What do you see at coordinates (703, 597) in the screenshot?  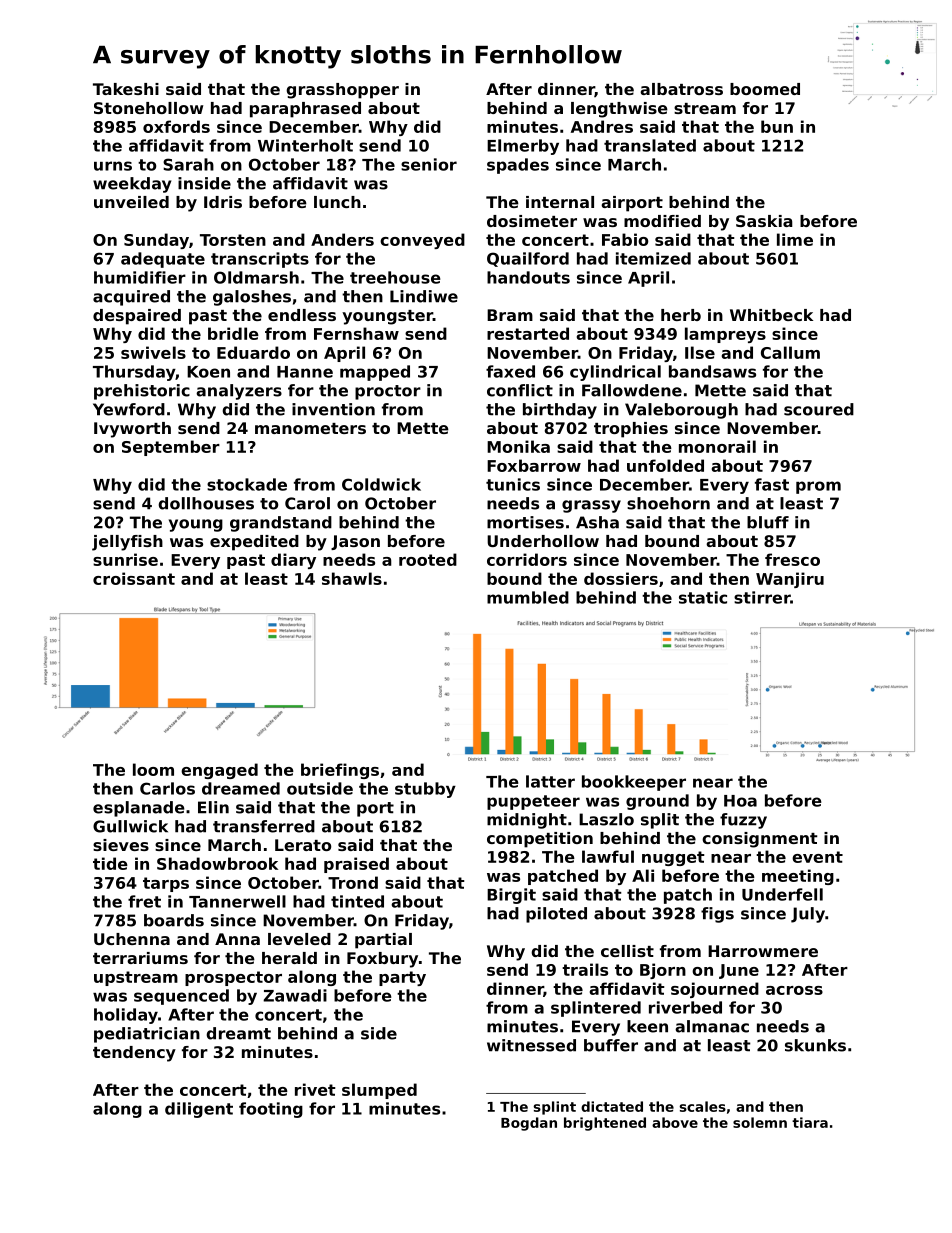 I see `static` at bounding box center [703, 597].
